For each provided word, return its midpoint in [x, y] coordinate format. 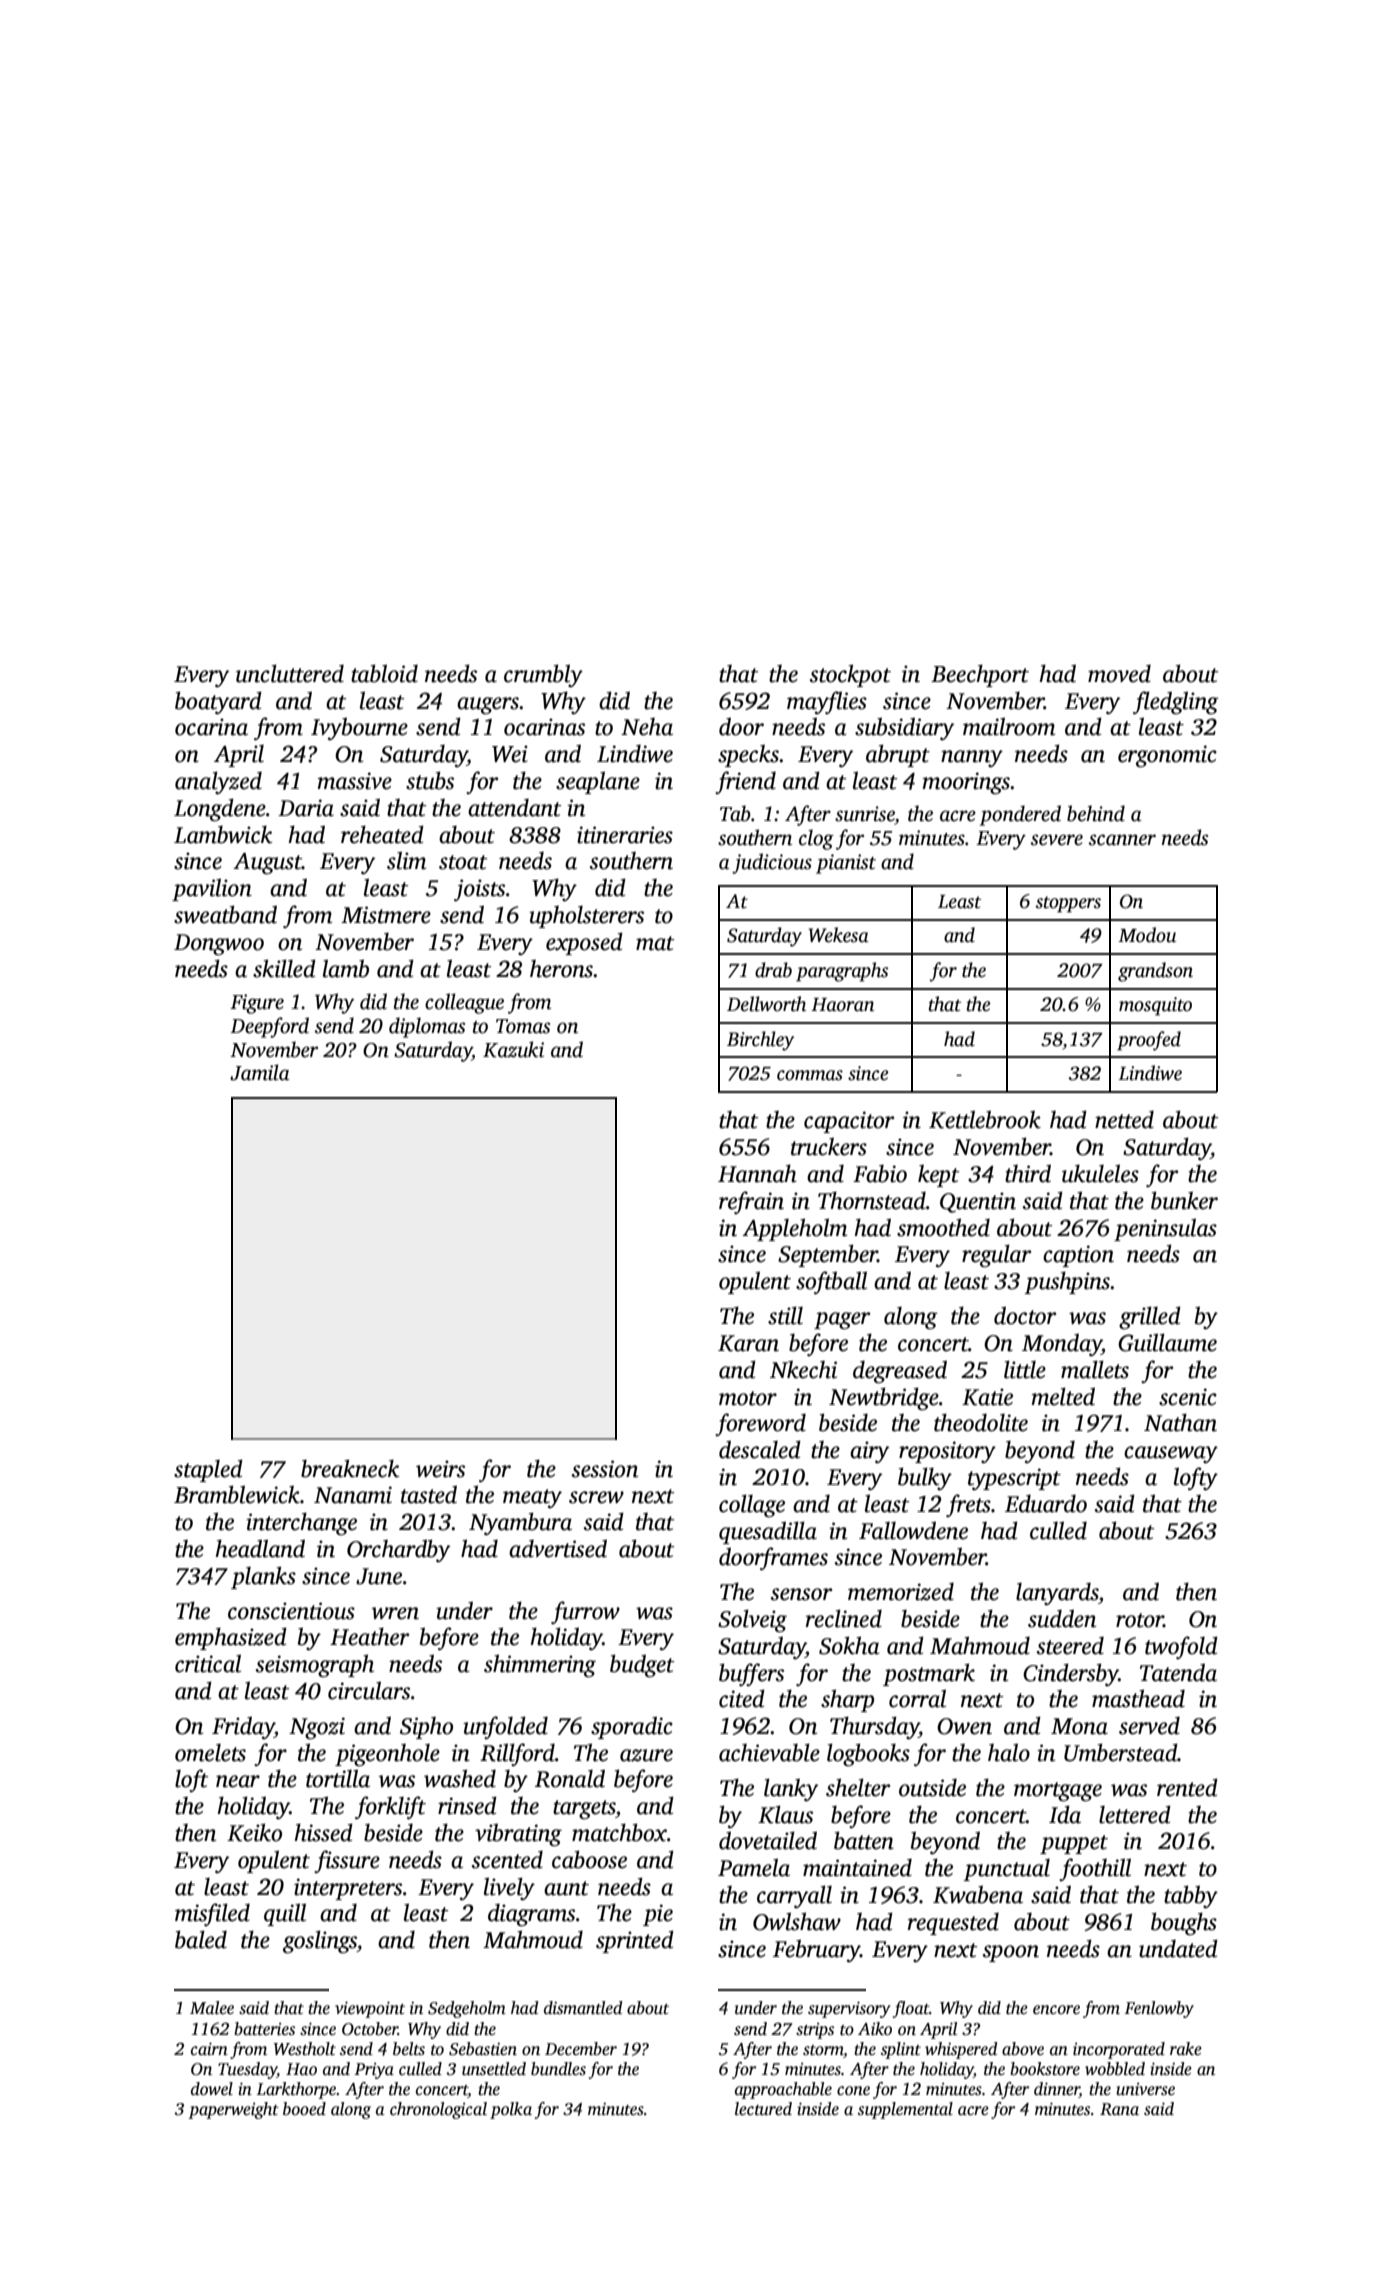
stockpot [850, 675]
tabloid [384, 673]
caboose [589, 1859]
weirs [440, 1469]
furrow [585, 1612]
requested [953, 1923]
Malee [212, 2008]
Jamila [260, 1072]
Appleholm [794, 1229]
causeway [1171, 1455]
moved [1119, 673]
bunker [1184, 1200]
